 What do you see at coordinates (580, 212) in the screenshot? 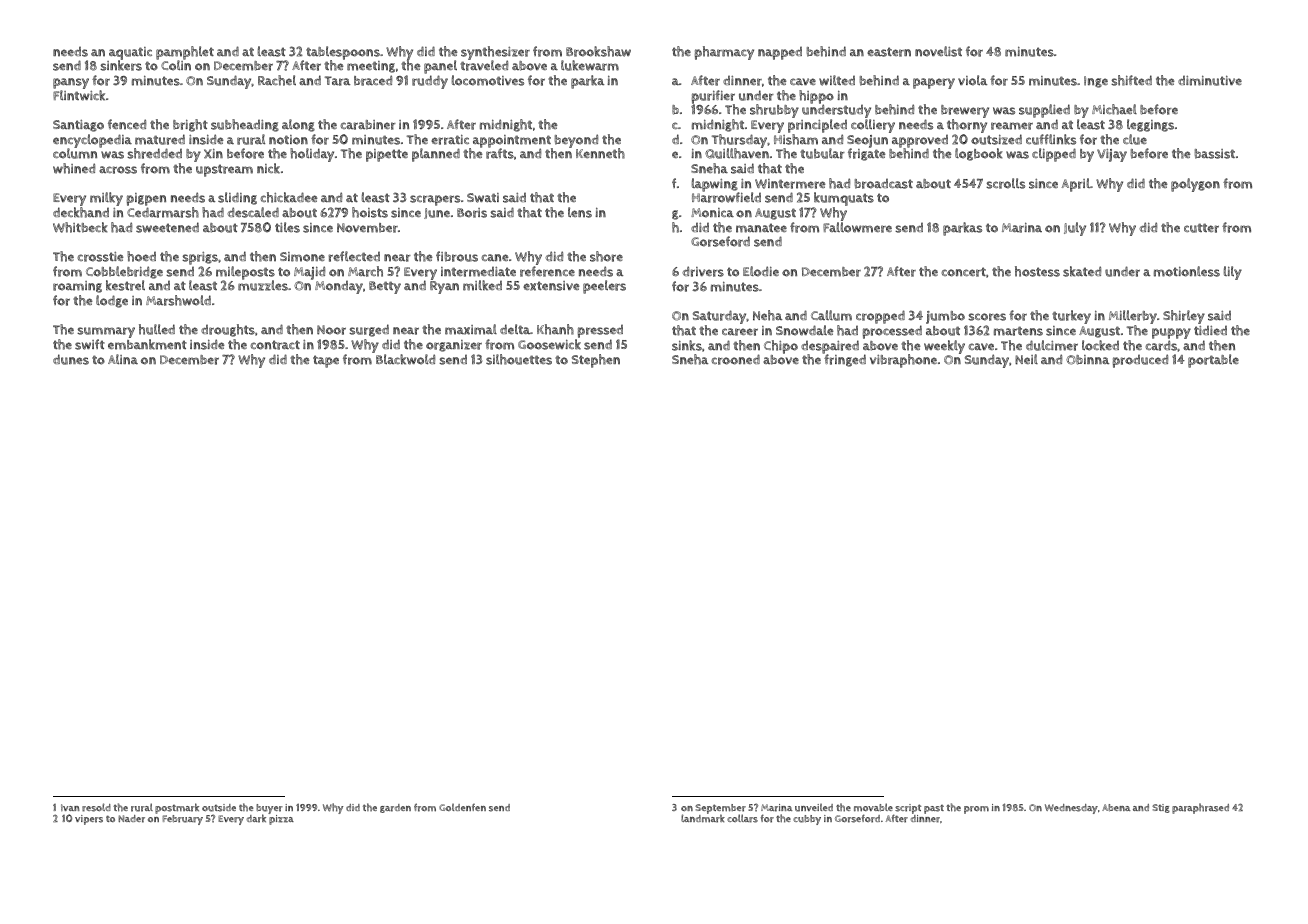
I see `lens` at bounding box center [580, 212].
